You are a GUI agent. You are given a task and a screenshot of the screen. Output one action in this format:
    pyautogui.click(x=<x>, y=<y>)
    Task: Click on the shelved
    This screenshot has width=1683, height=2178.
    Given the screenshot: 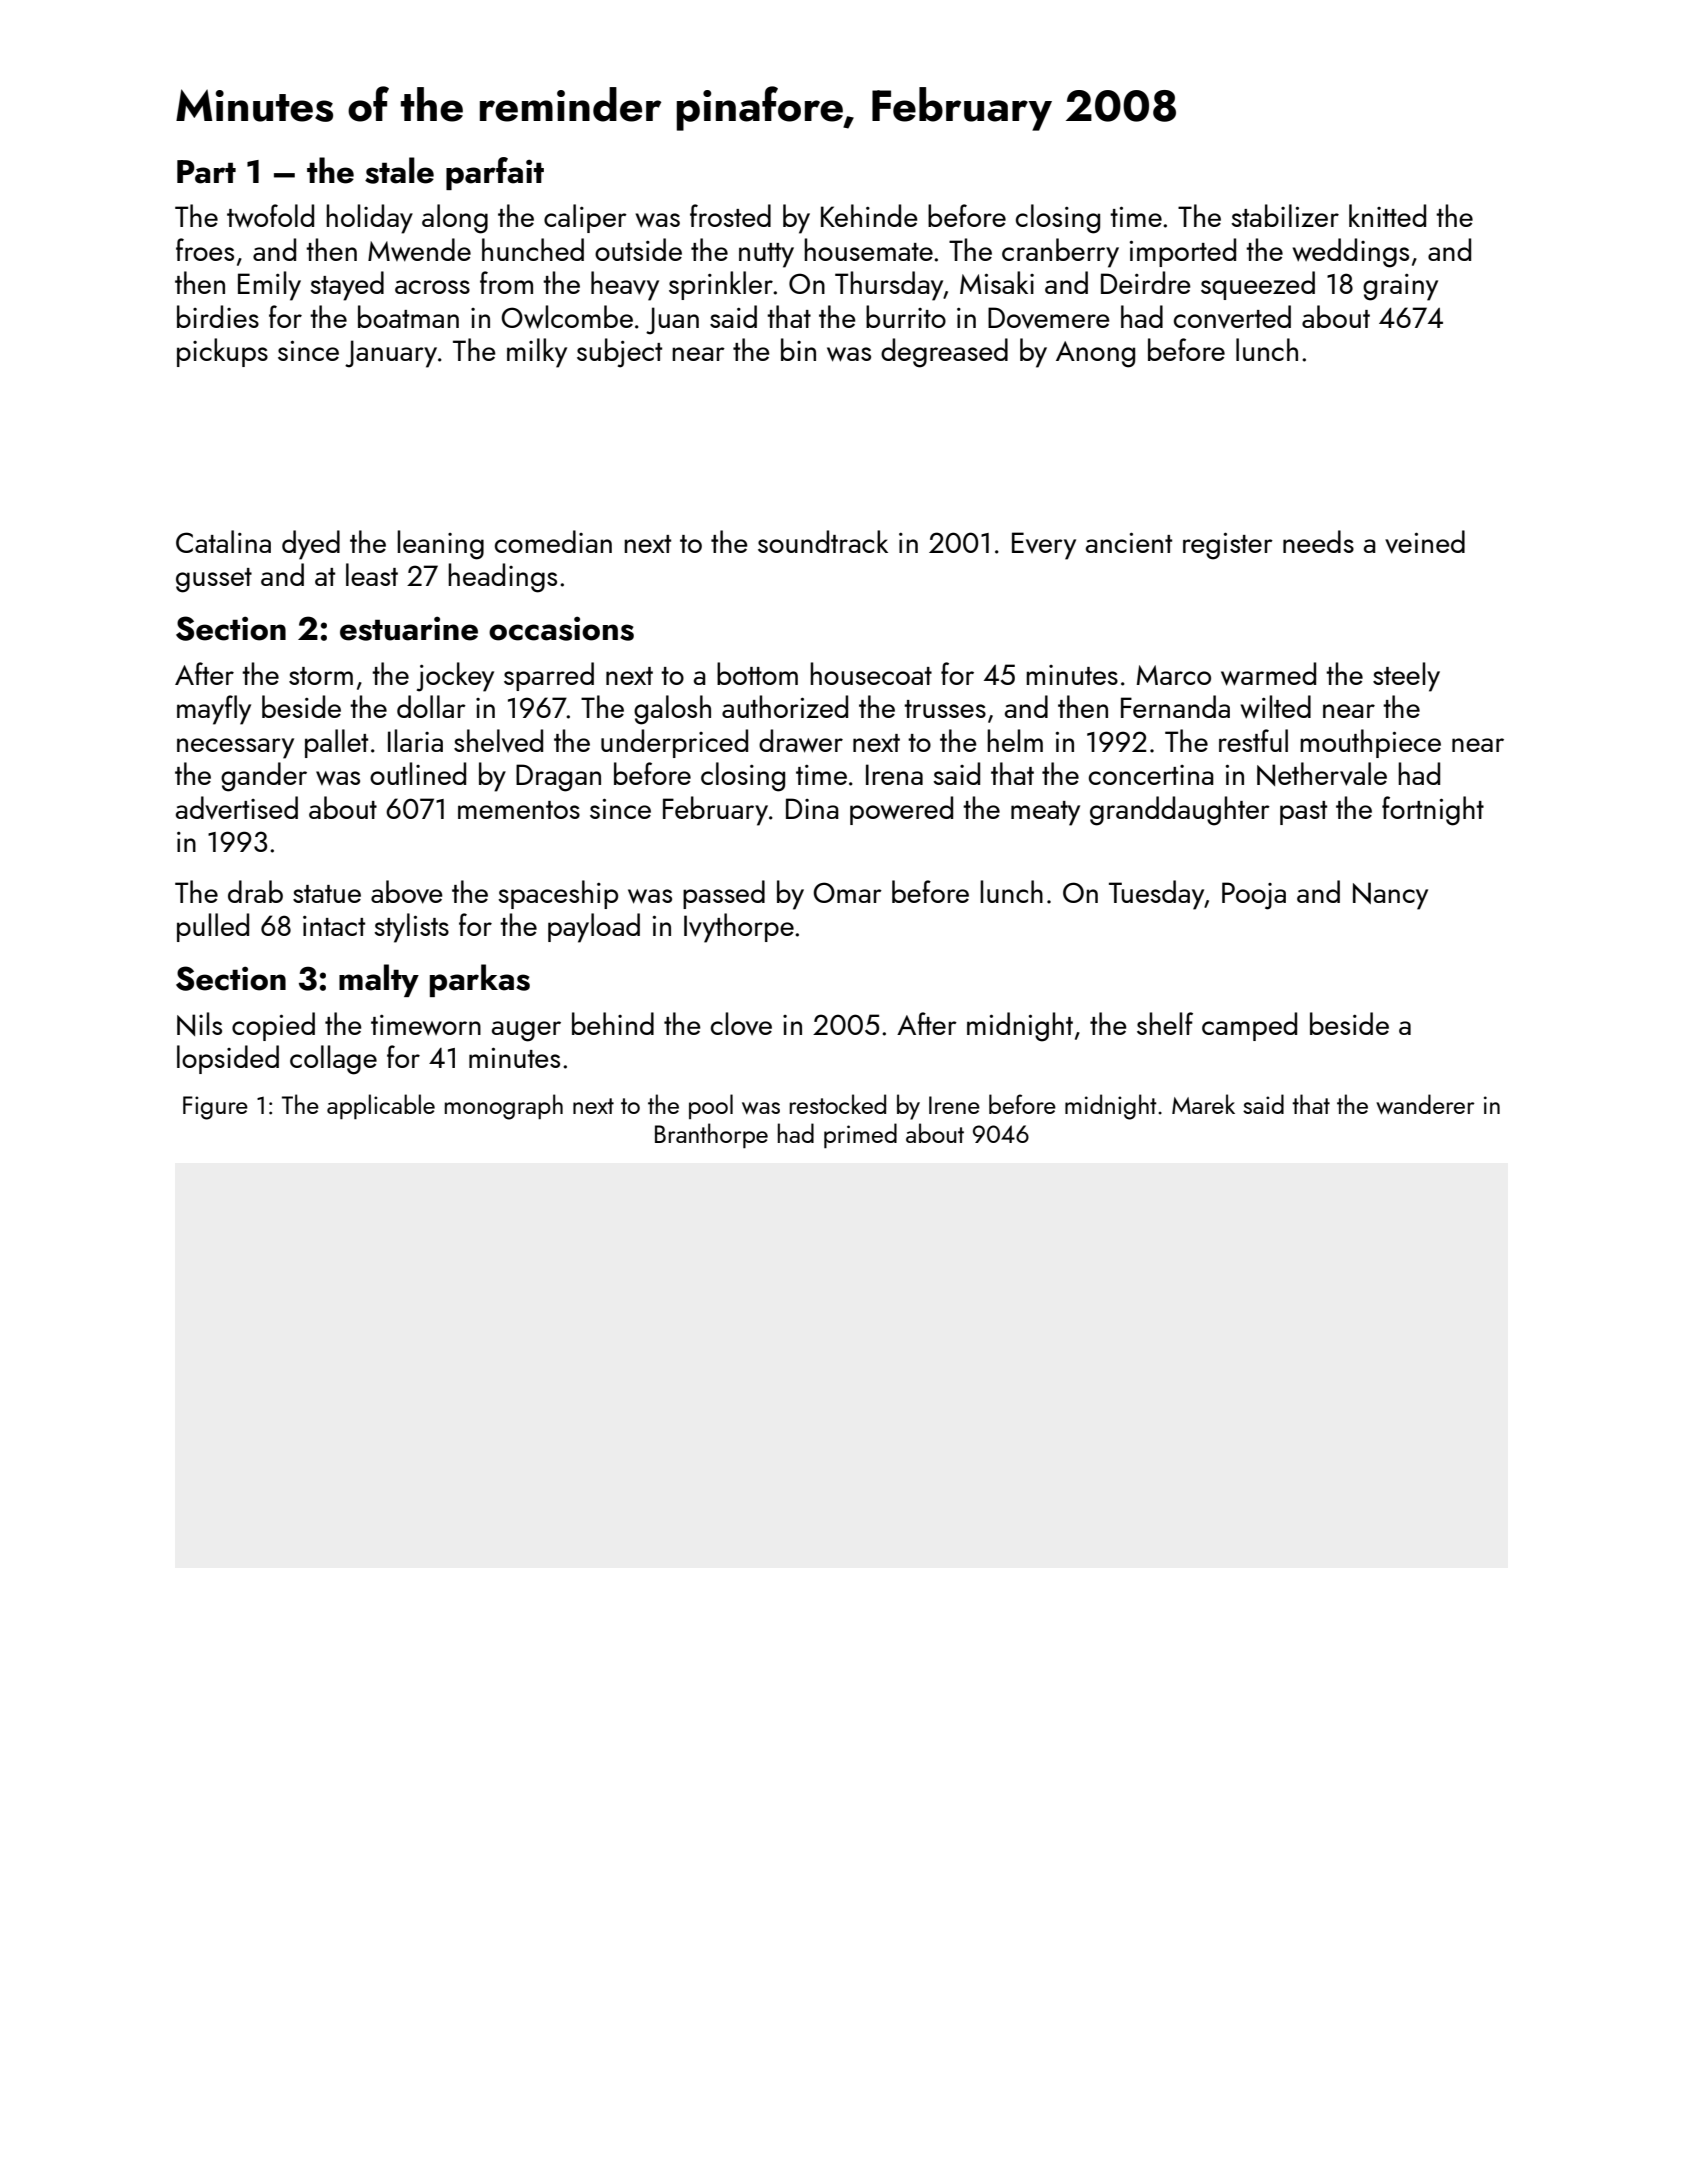 What is the action you would take?
    pyautogui.click(x=498, y=740)
